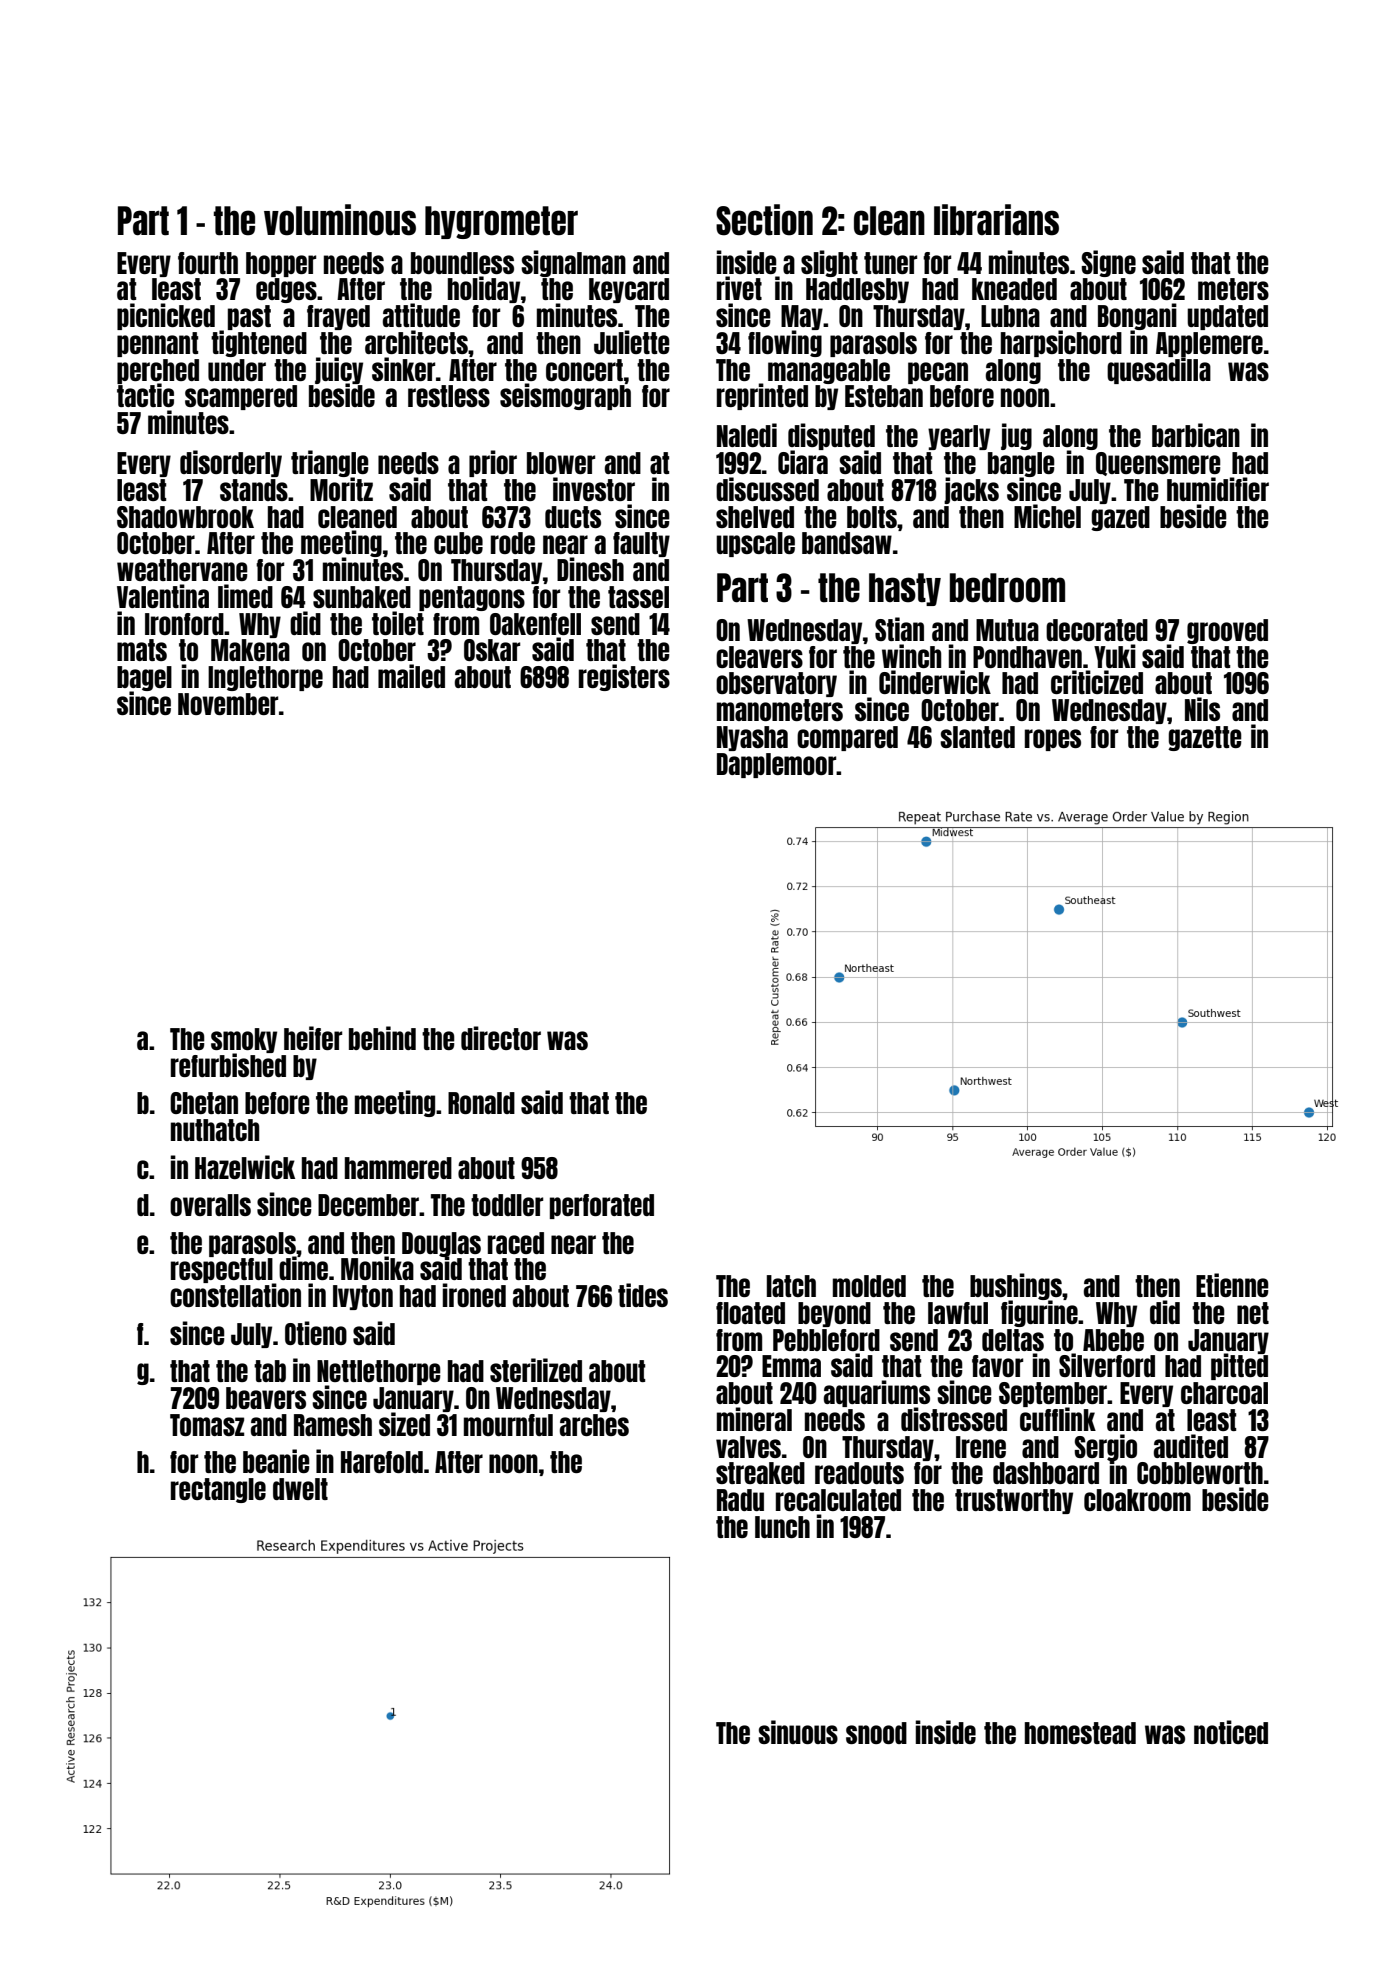 The height and width of the screenshot is (1969, 1386). I want to click on librarians, so click(996, 220).
